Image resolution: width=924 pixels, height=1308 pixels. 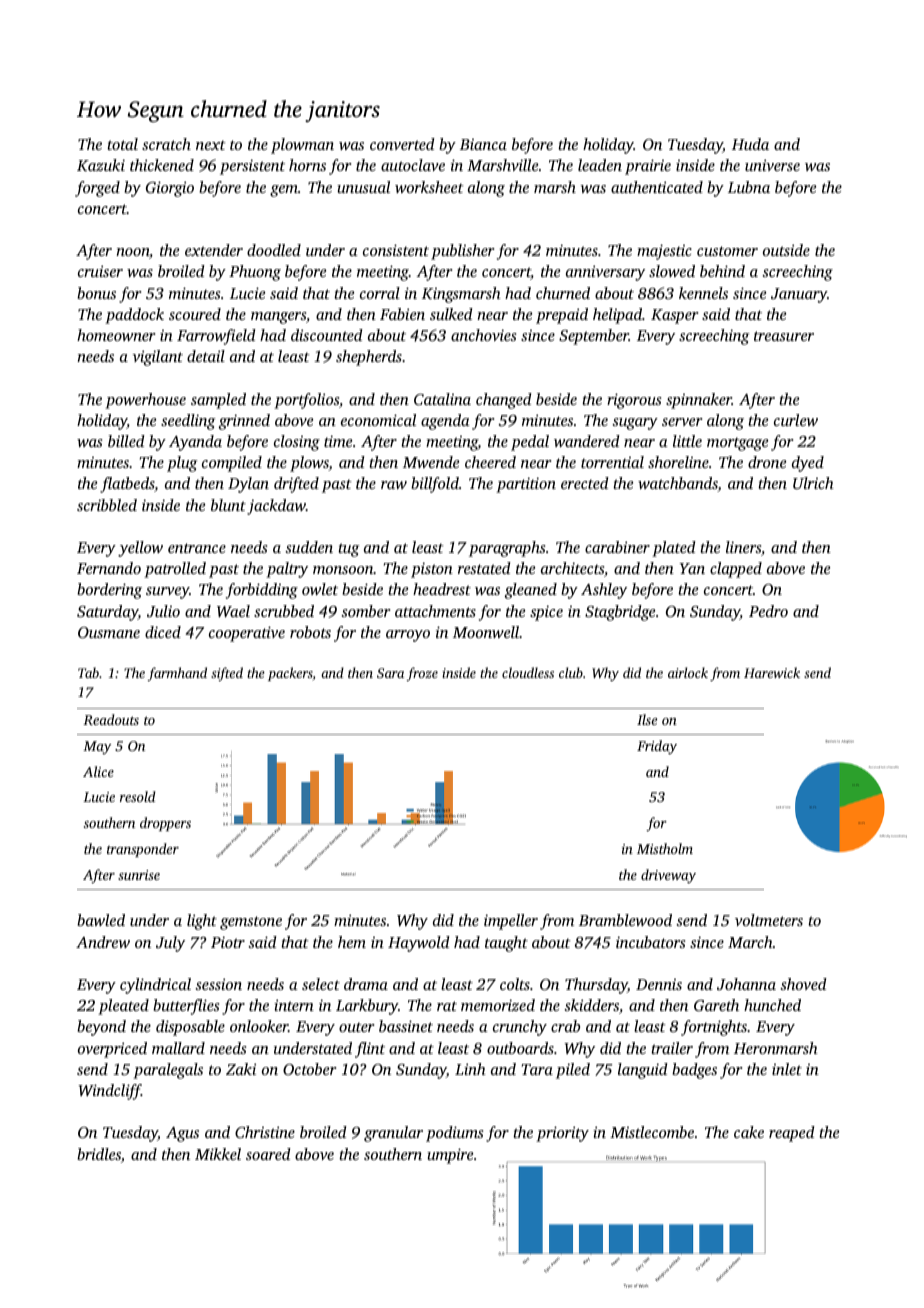 What do you see at coordinates (652, 1132) in the screenshot?
I see `Mistlecombe` at bounding box center [652, 1132].
